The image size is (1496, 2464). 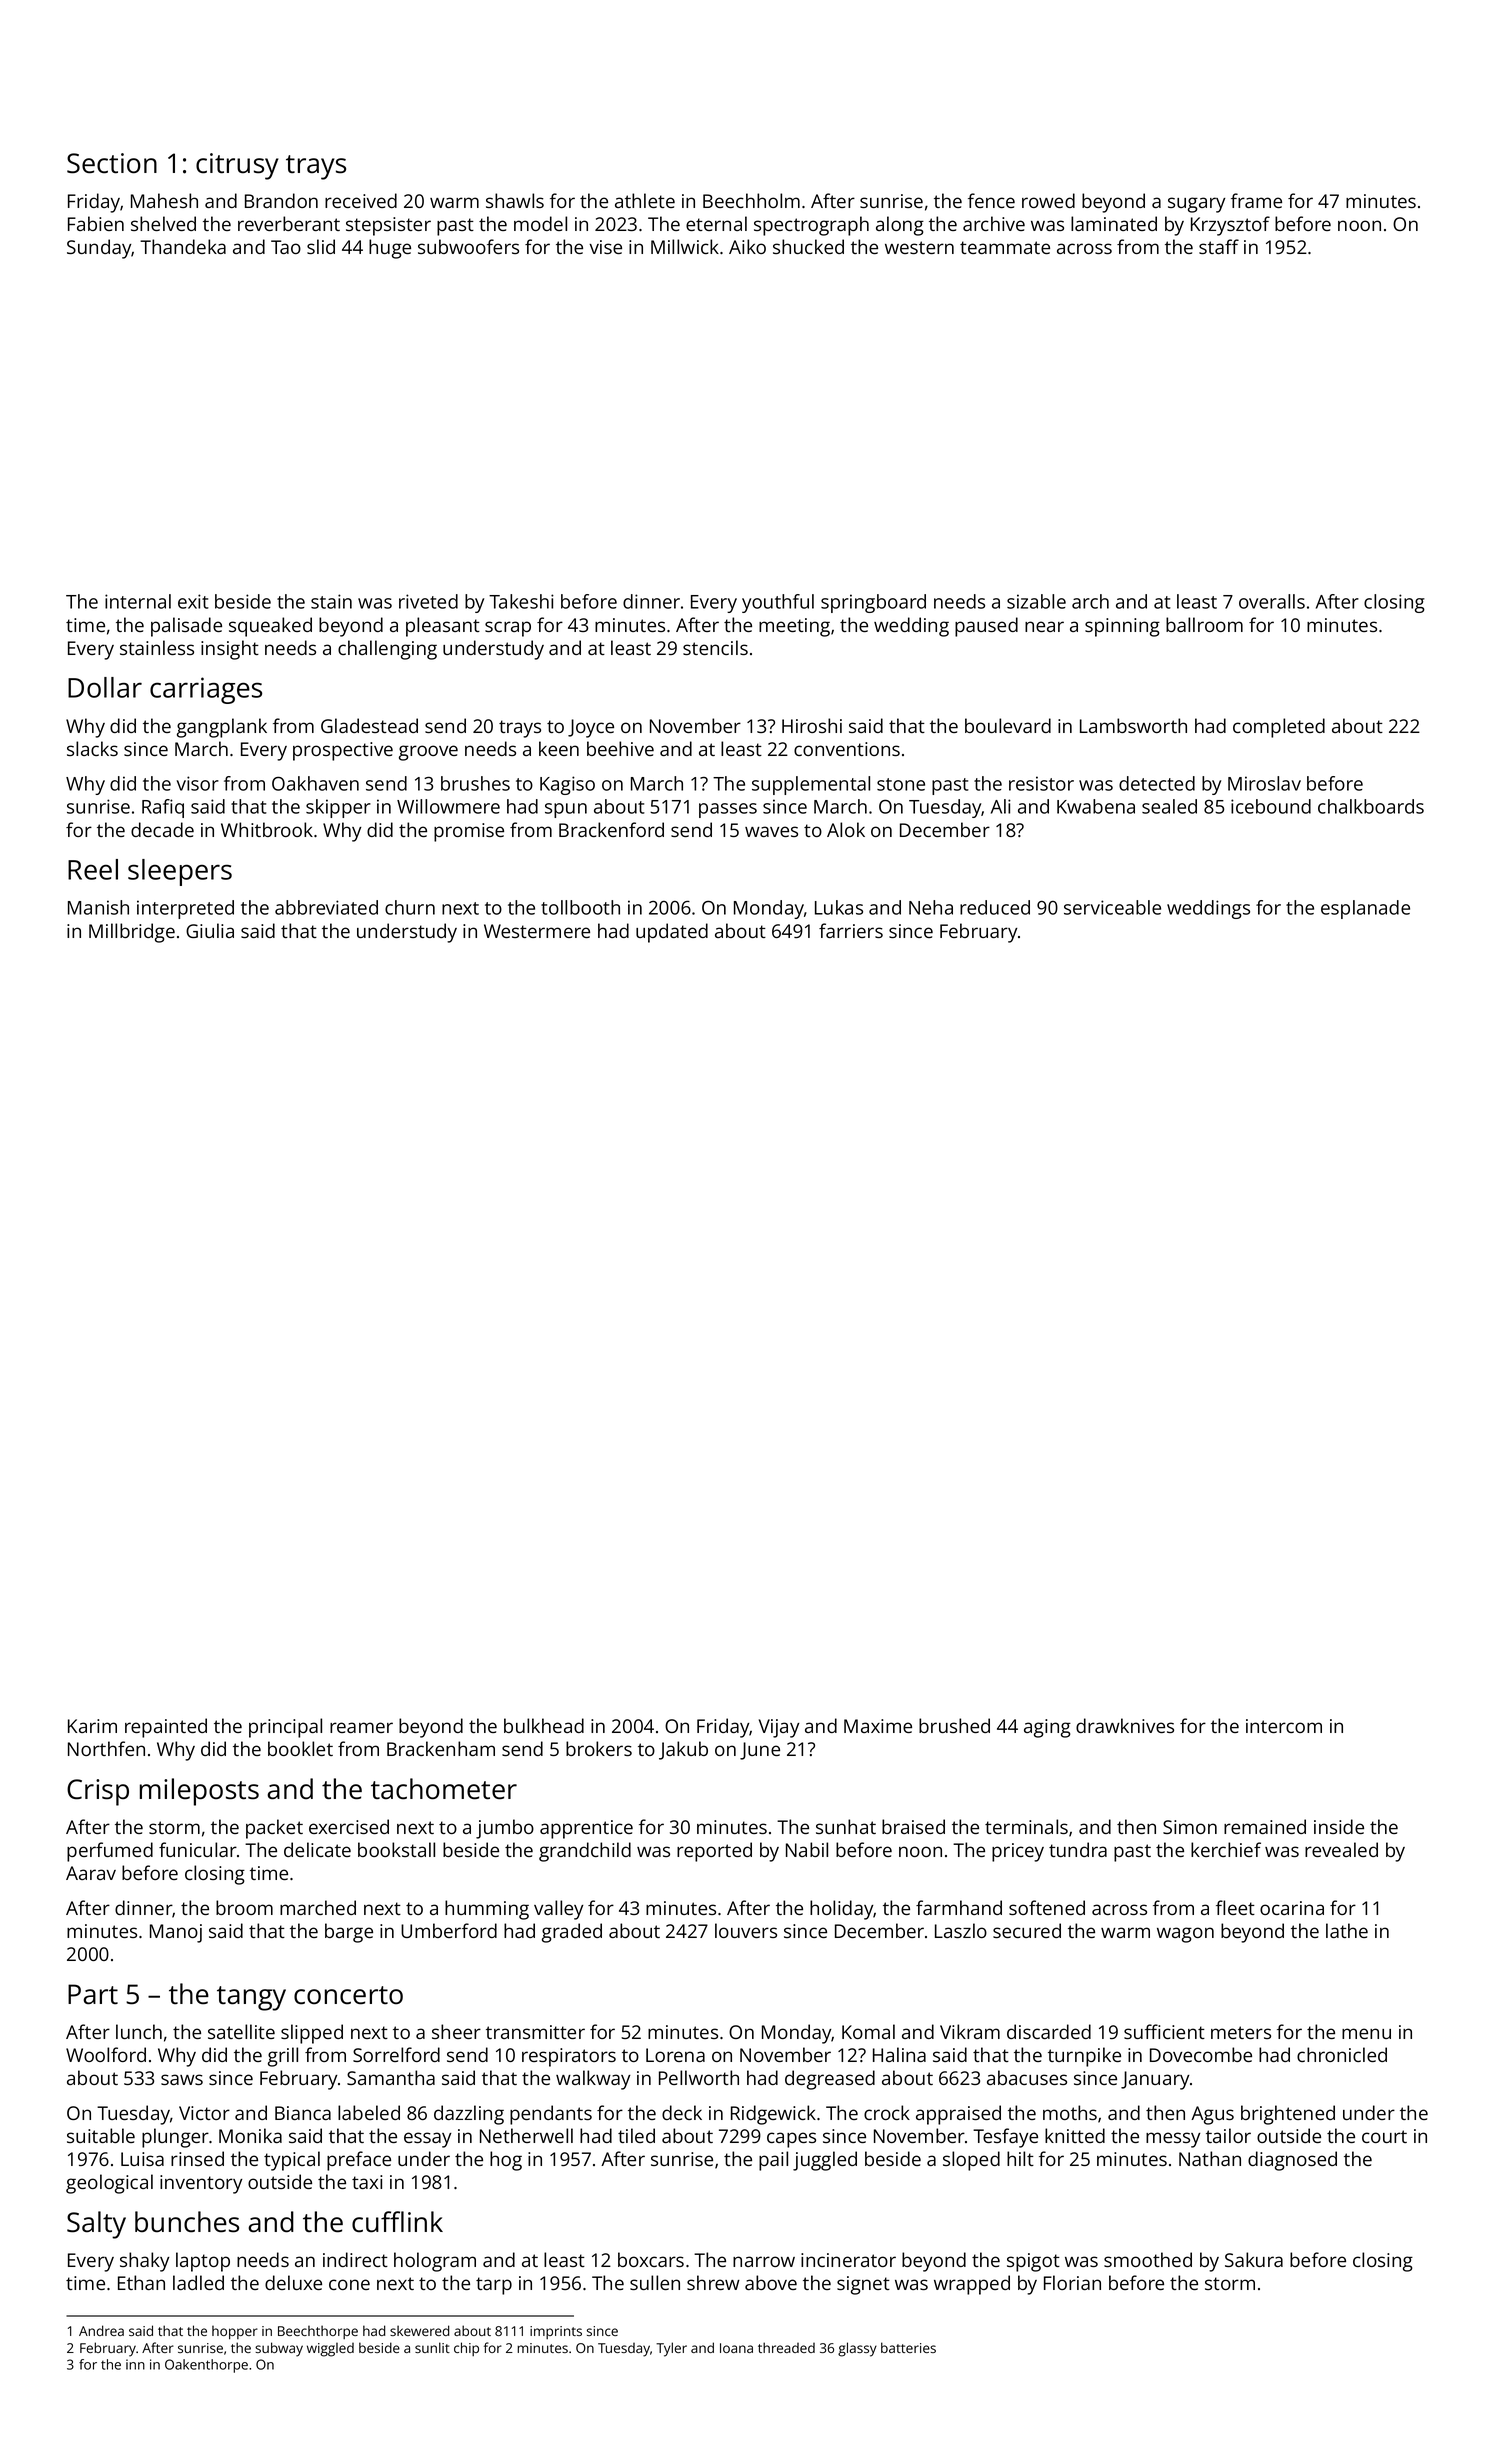 What do you see at coordinates (274, 1829) in the page?
I see `packet` at bounding box center [274, 1829].
